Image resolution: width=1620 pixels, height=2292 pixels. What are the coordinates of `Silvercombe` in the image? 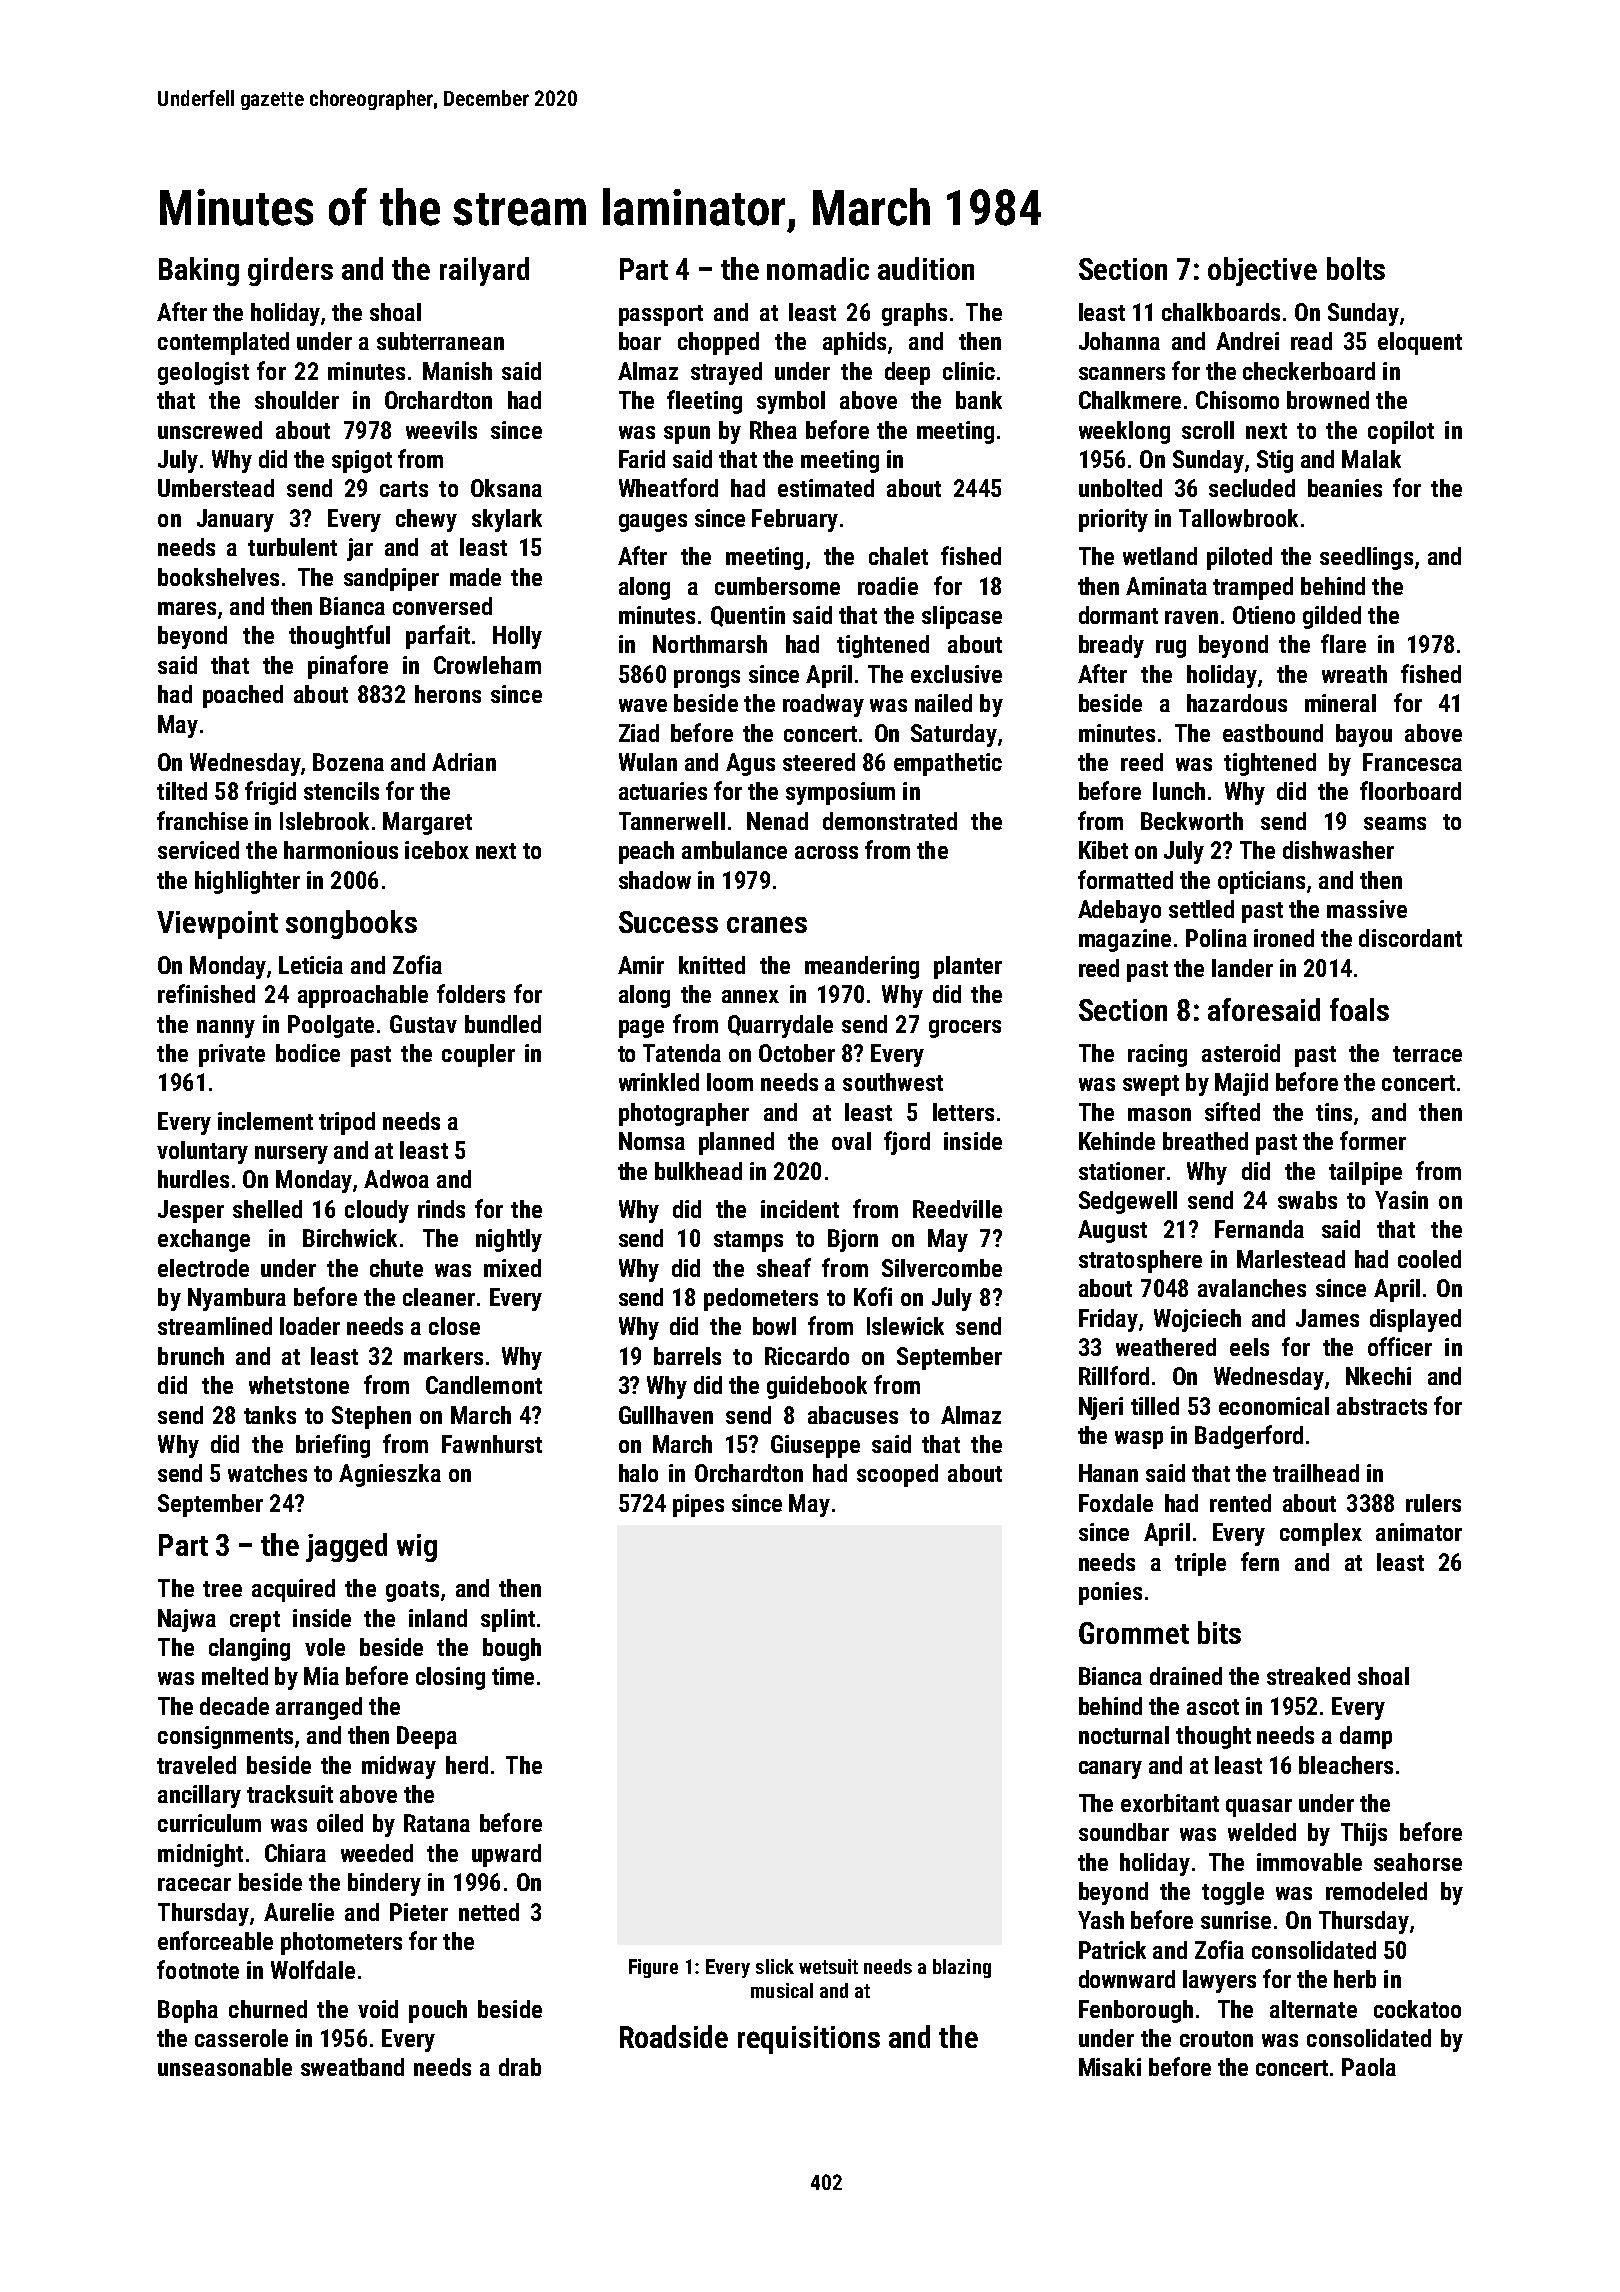 It's located at (942, 1268).
